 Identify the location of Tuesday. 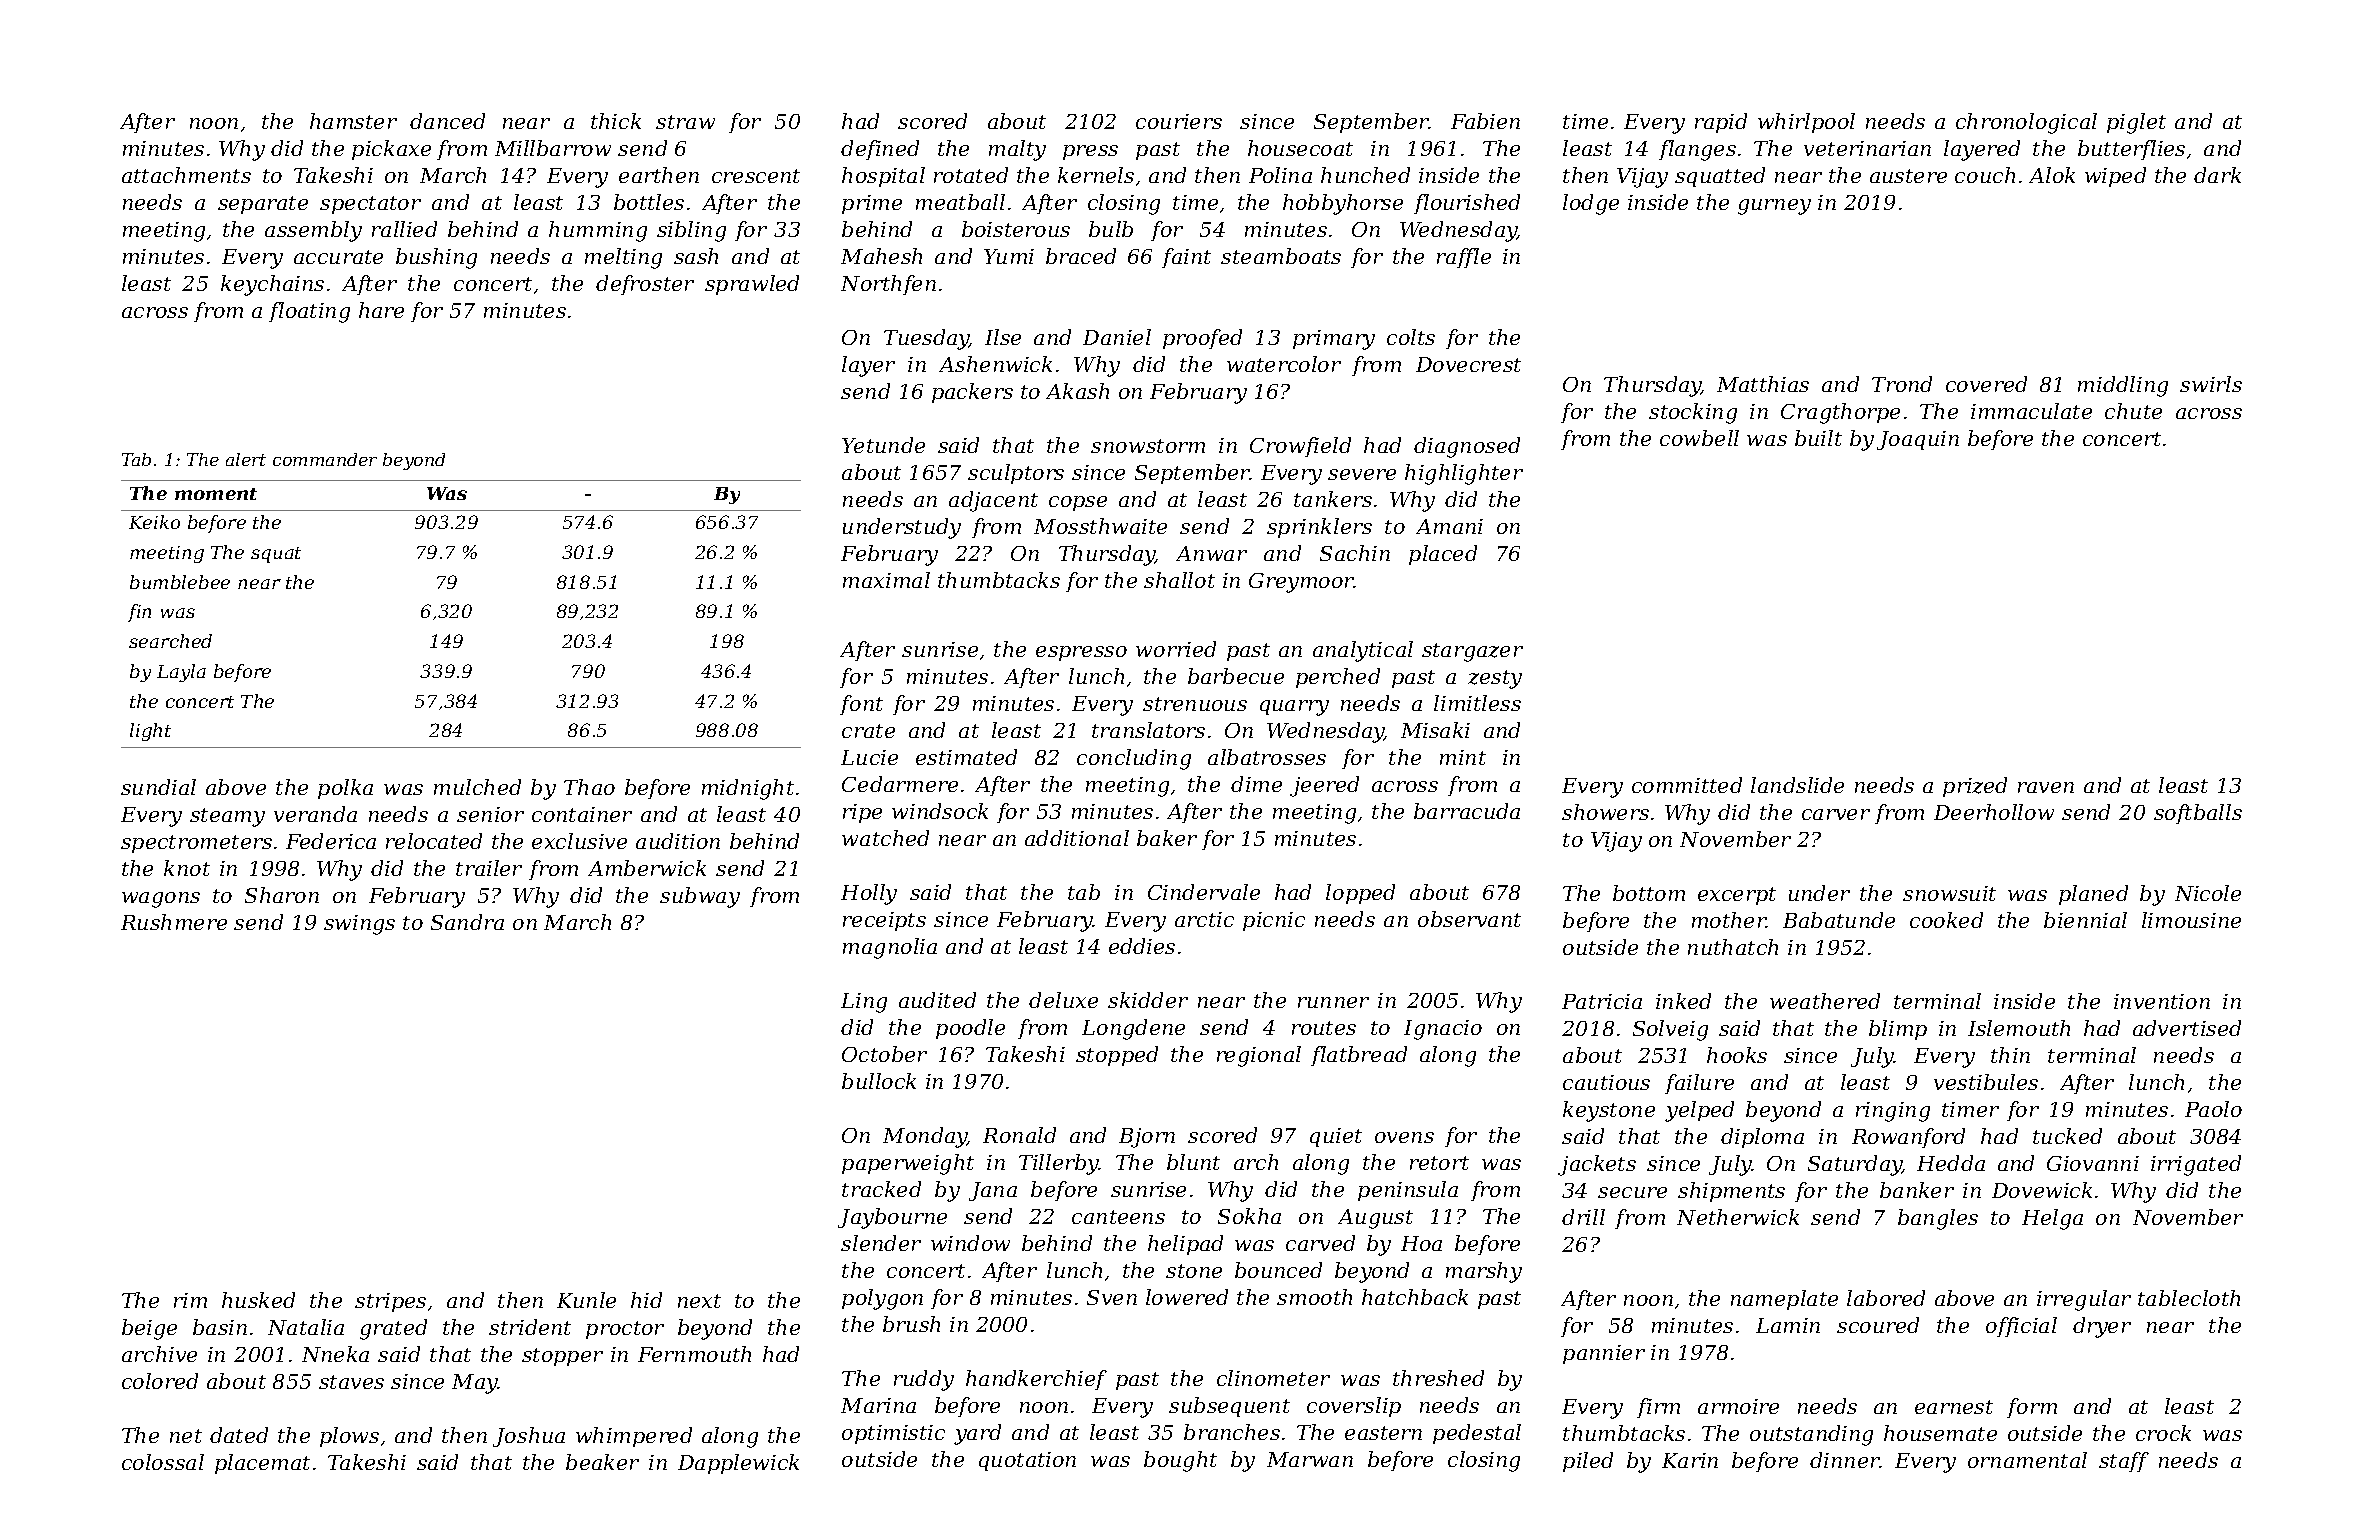
(927, 339).
